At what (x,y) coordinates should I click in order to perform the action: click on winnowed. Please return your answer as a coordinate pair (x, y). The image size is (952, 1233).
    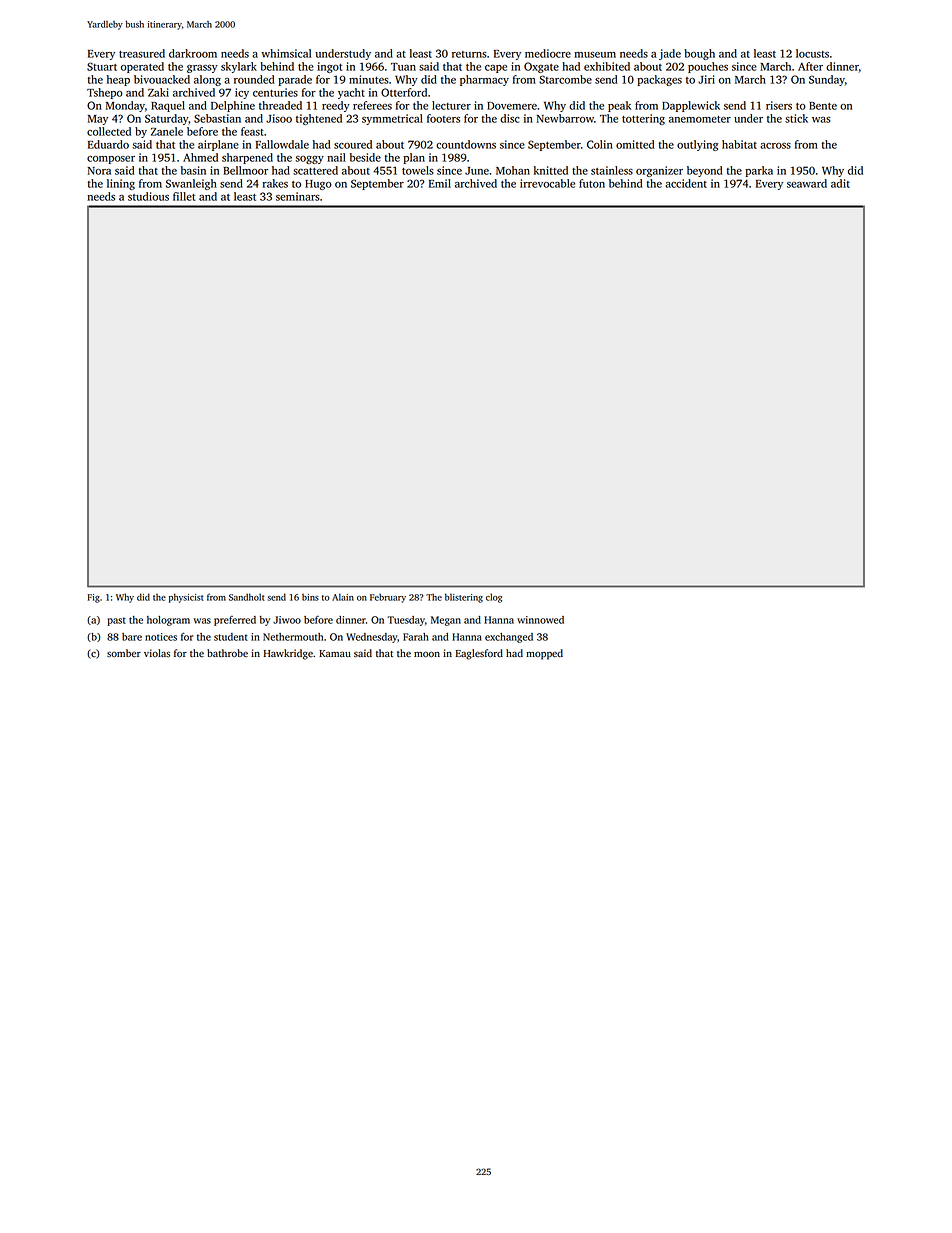
    Looking at the image, I should click on (540, 620).
